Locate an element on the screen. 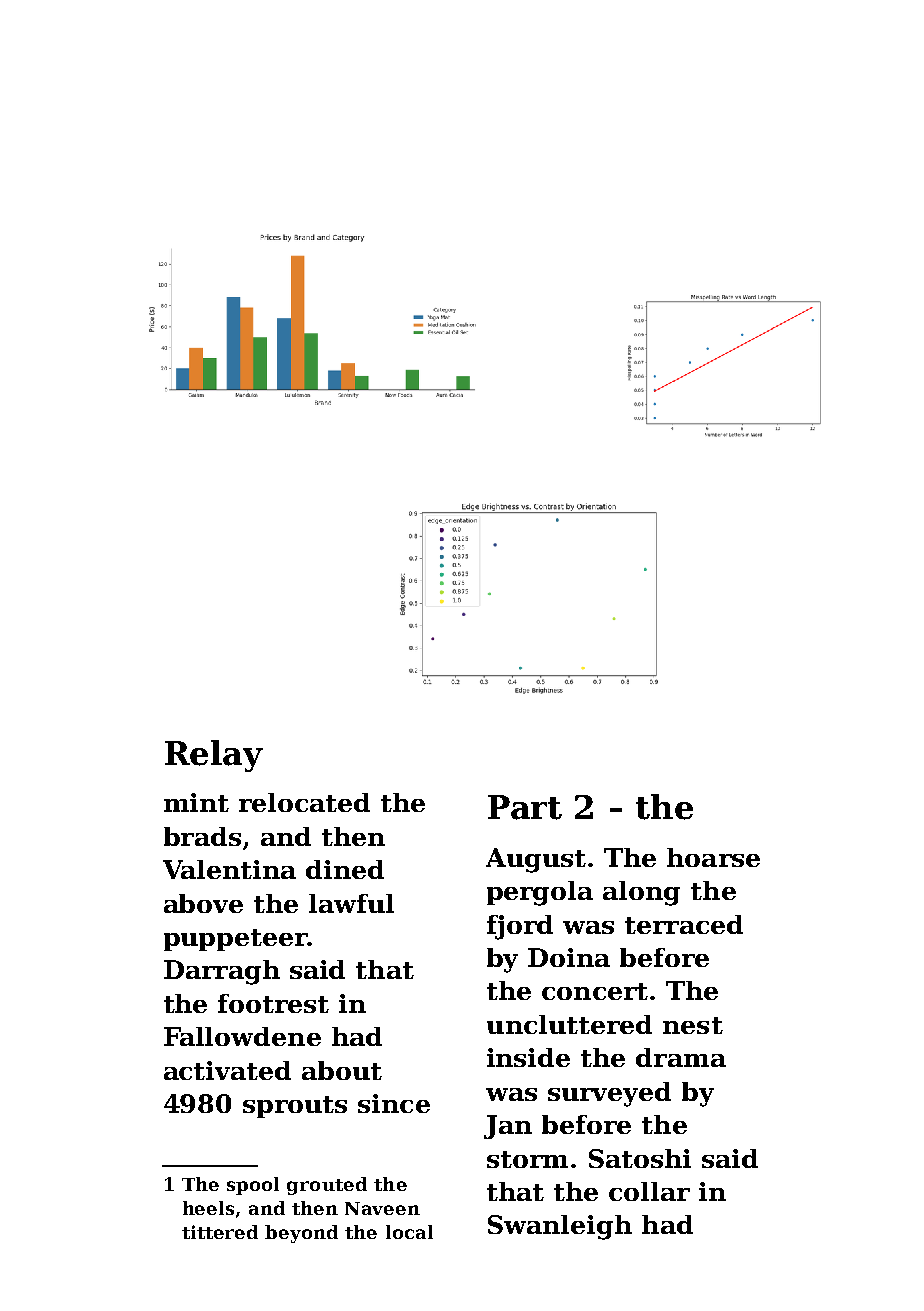 Image resolution: width=924 pixels, height=1311 pixels. storm is located at coordinates (527, 1159).
